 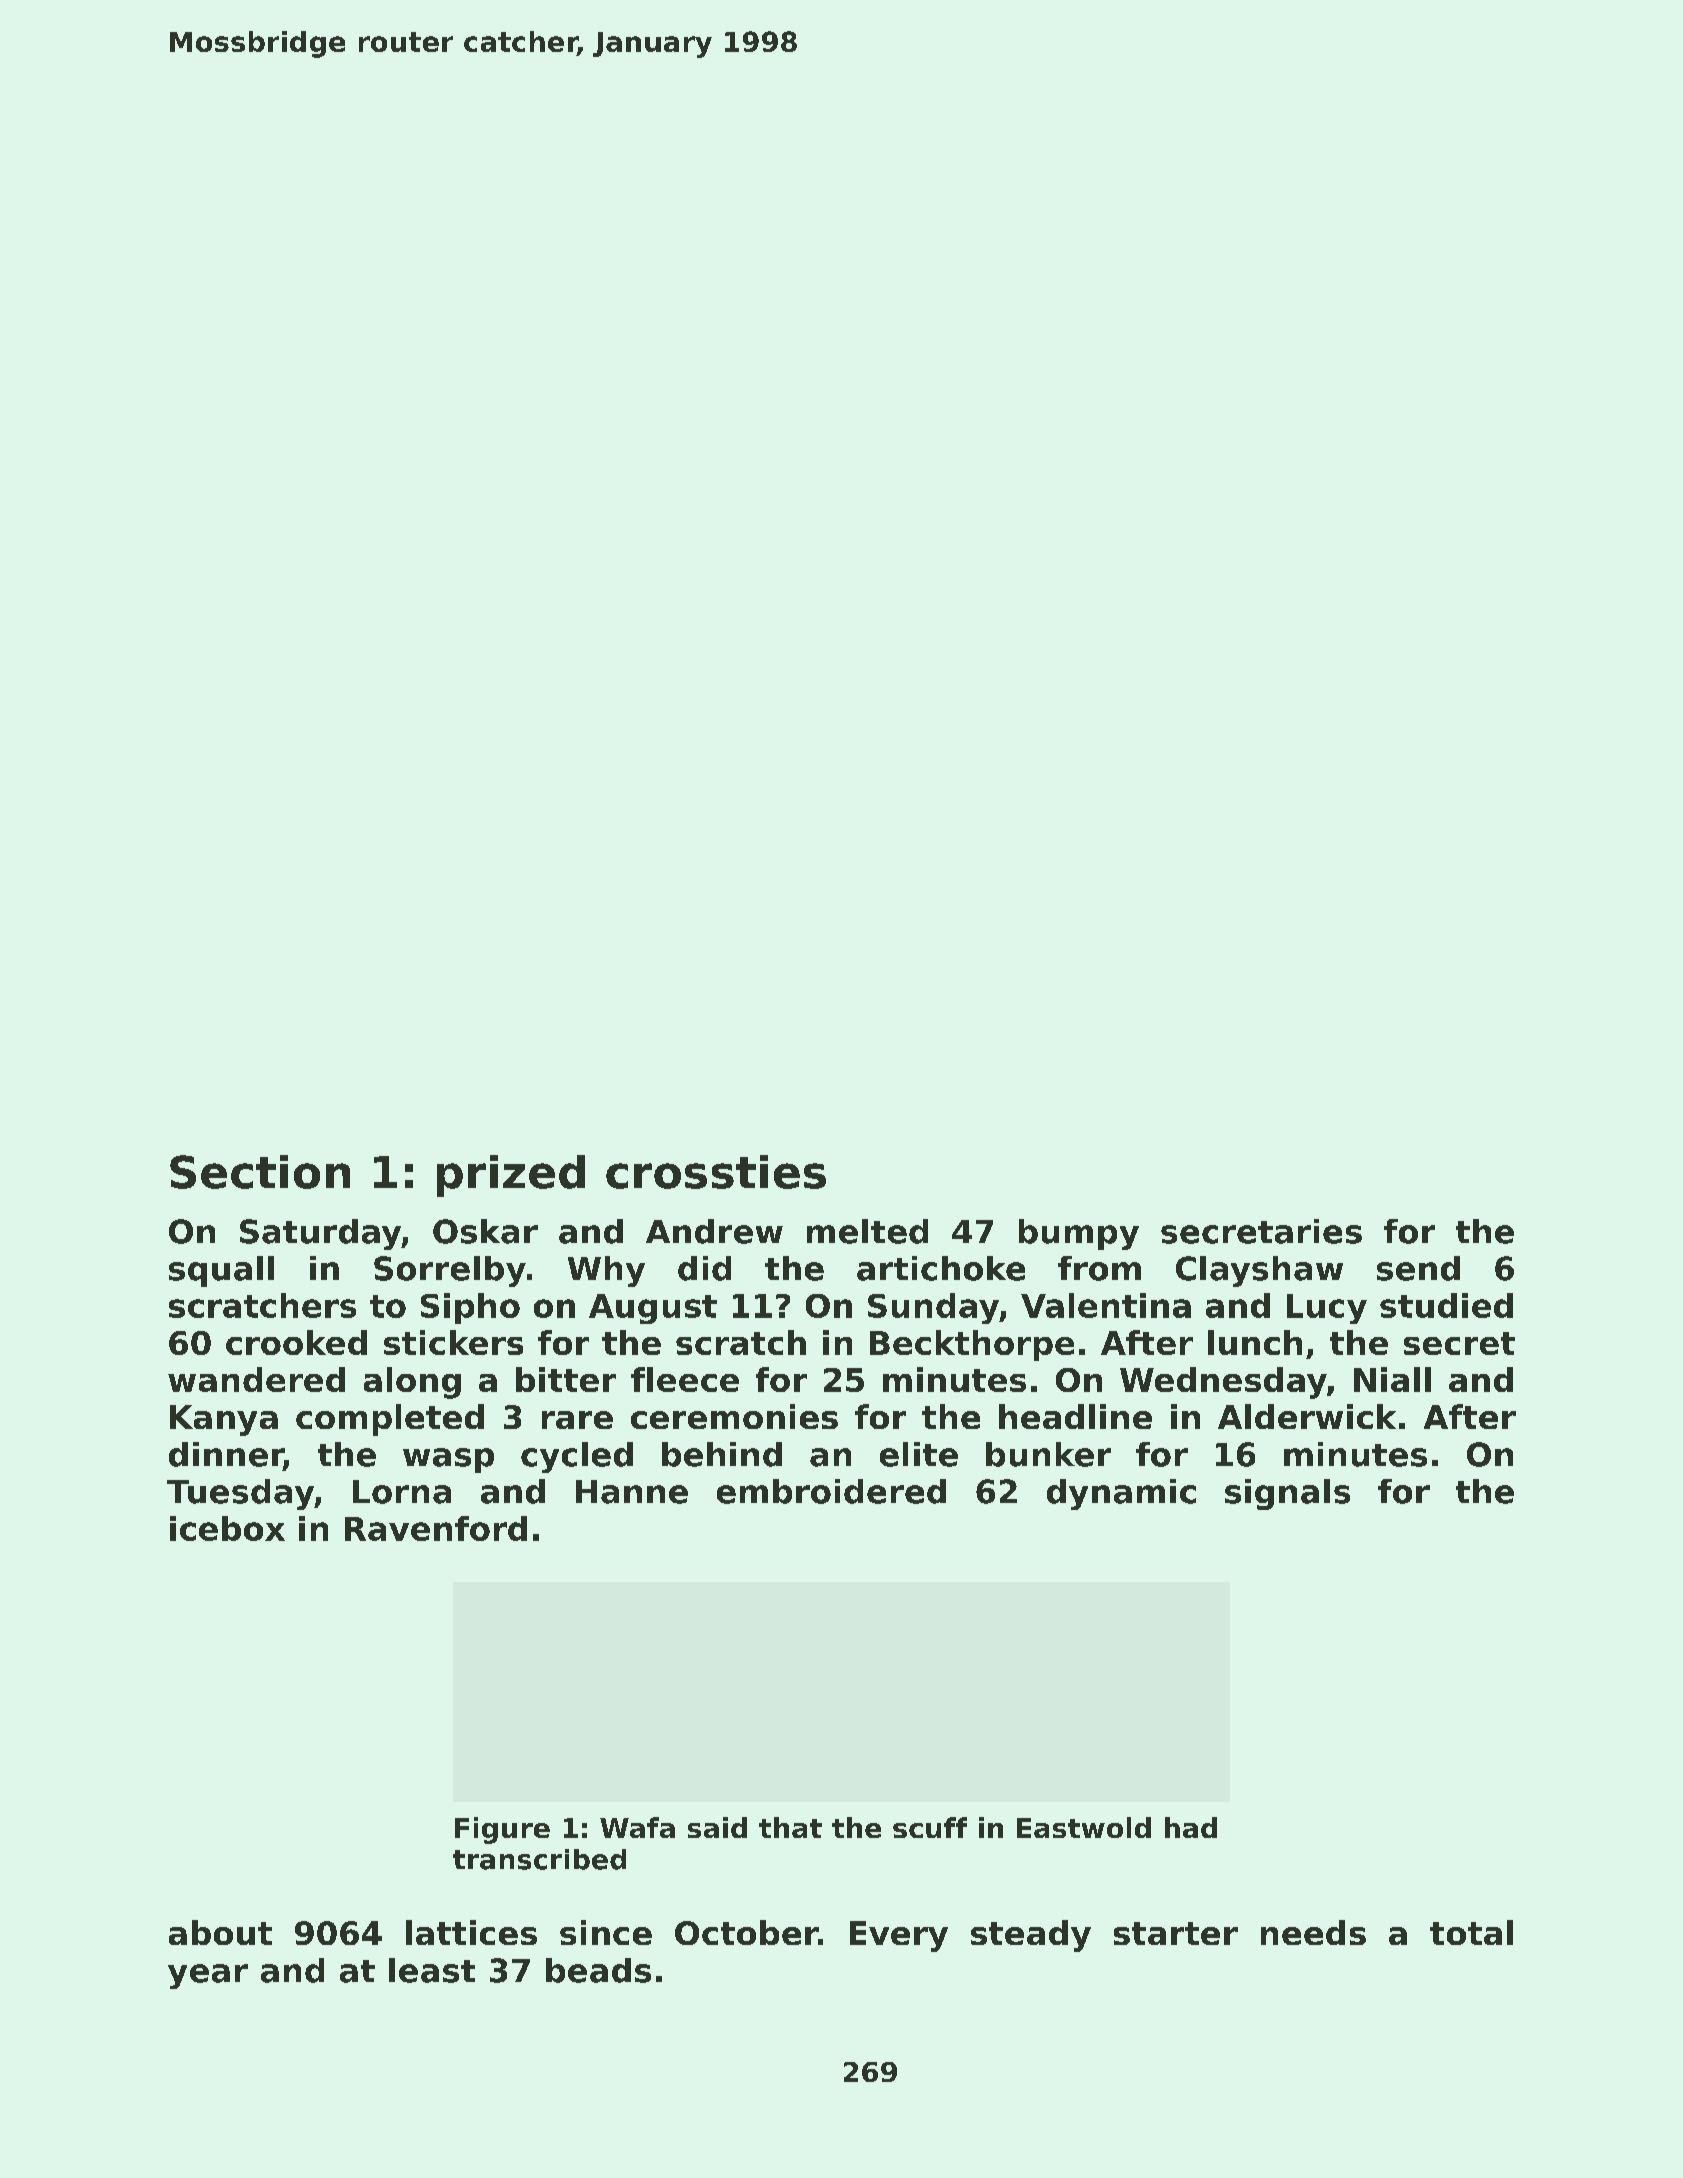 I want to click on icebox, so click(x=227, y=1528).
